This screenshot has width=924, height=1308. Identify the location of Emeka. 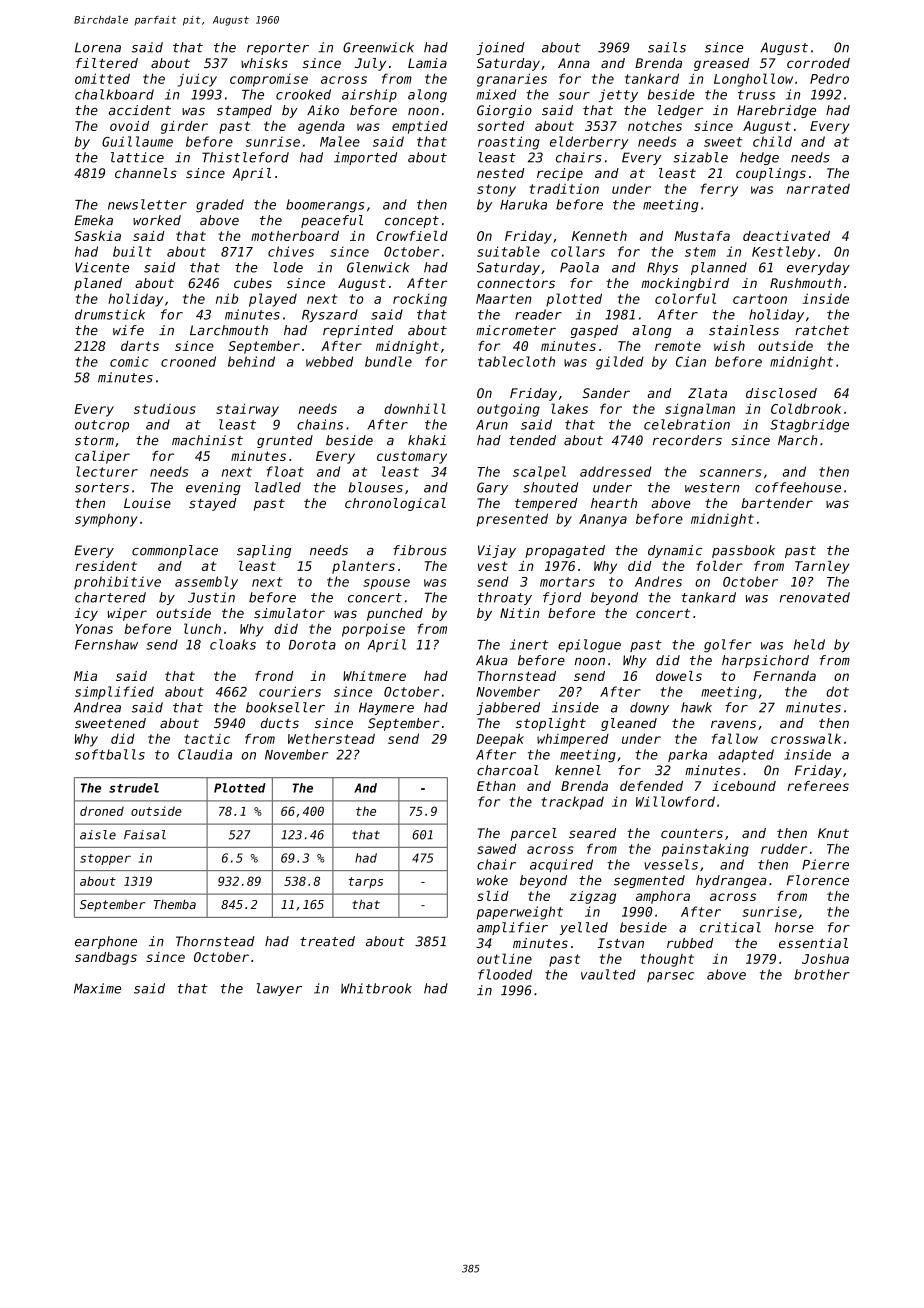
(93, 220).
